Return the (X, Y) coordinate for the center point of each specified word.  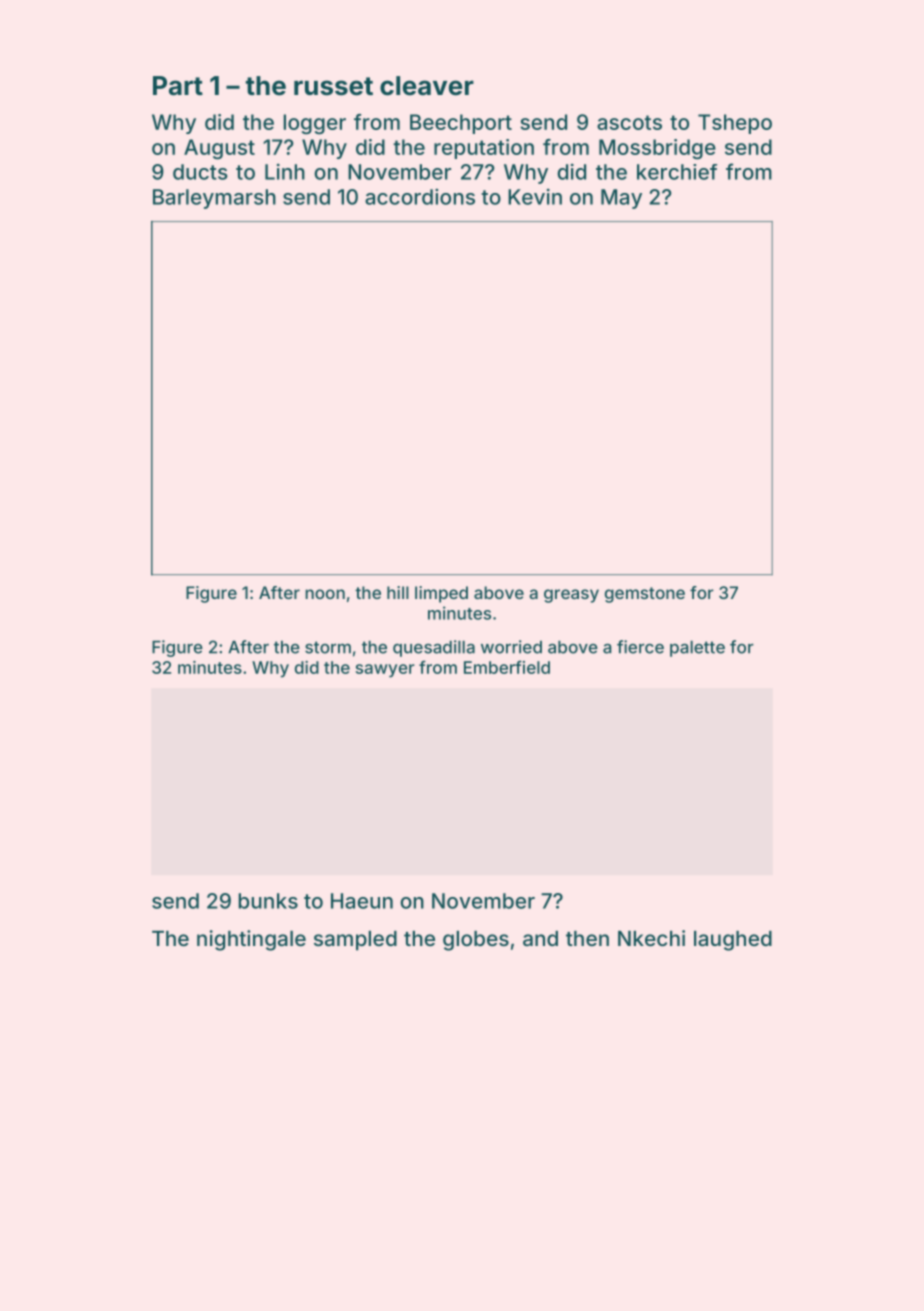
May (621, 199)
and (540, 938)
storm (328, 647)
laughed (733, 941)
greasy (571, 596)
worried (511, 647)
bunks (268, 901)
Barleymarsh (214, 199)
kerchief (677, 172)
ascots (629, 122)
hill (398, 592)
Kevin (535, 196)
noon (325, 594)
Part (178, 86)
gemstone (645, 595)
